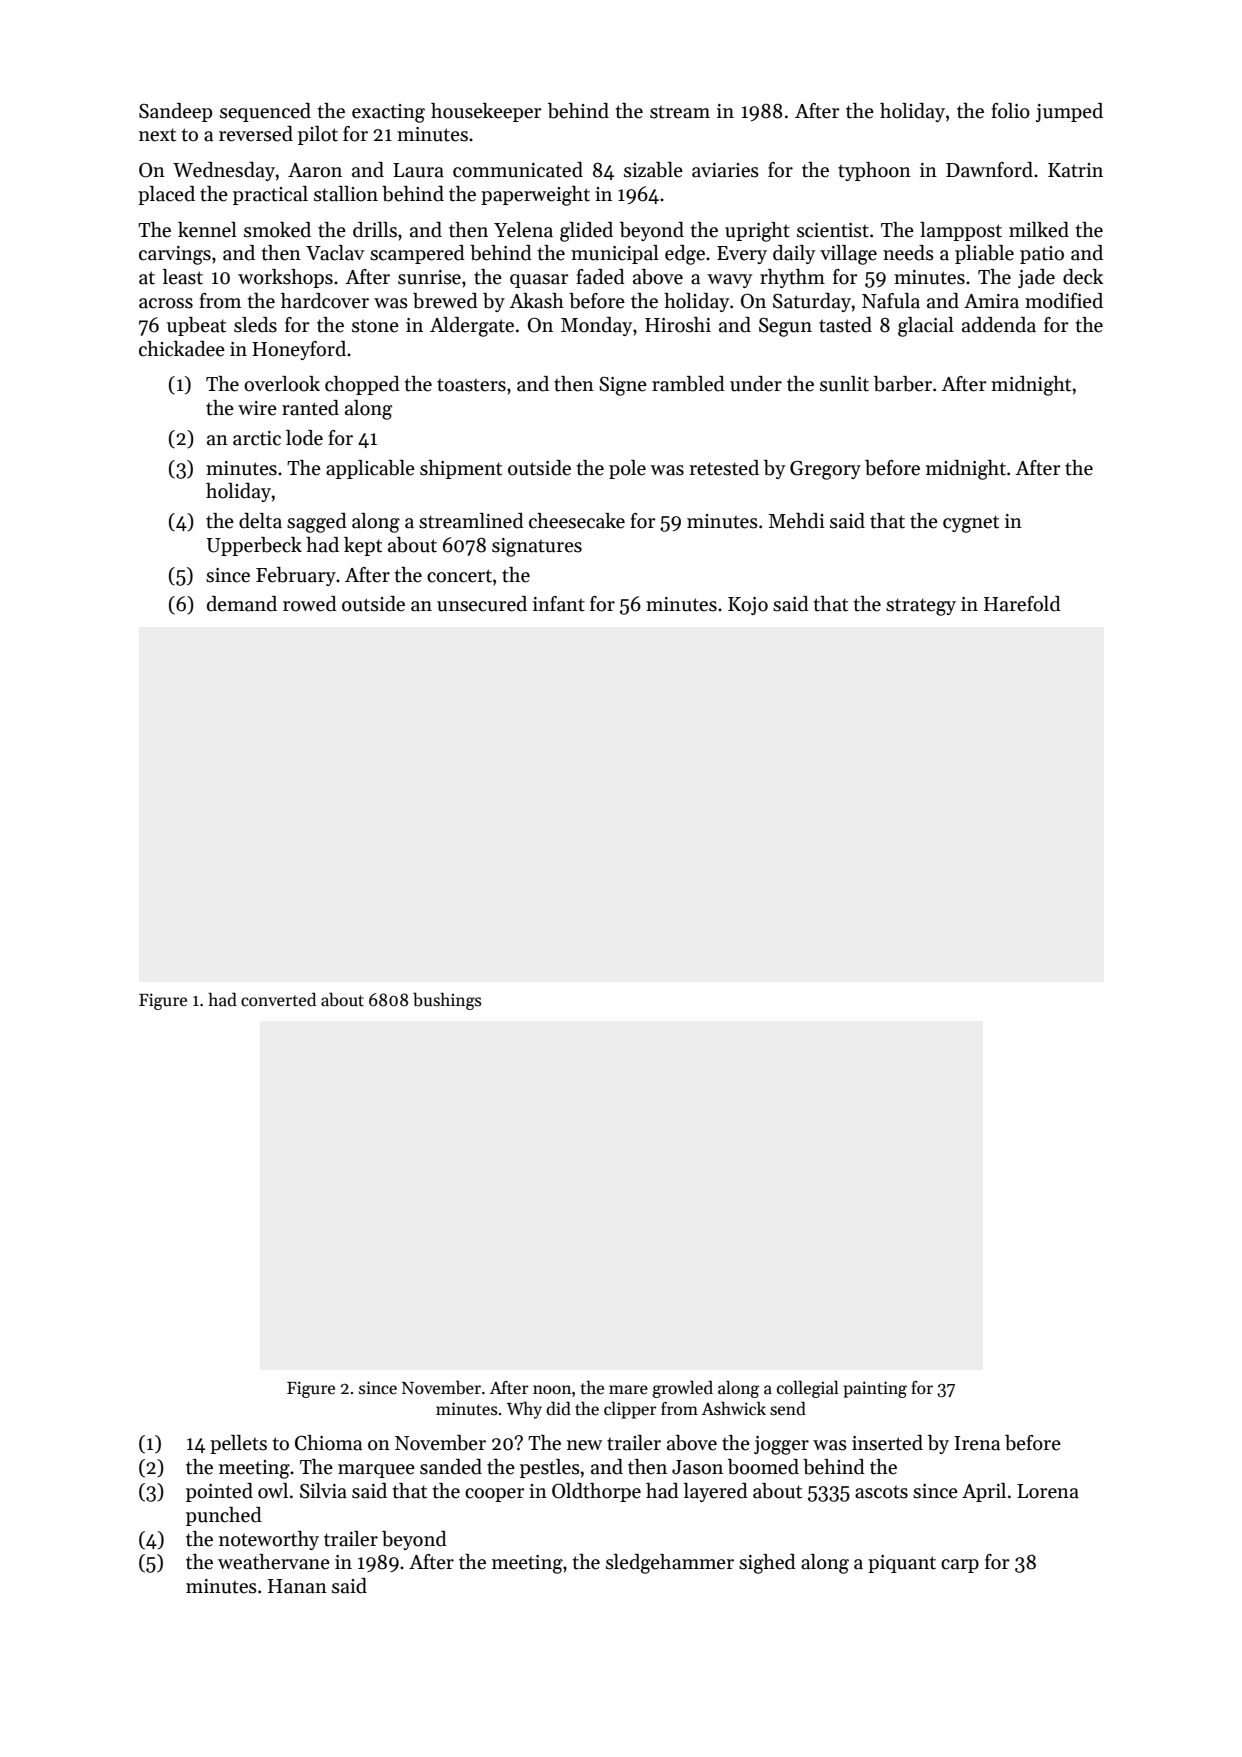 The height and width of the screenshot is (1757, 1242). Describe the element at coordinates (447, 1001) in the screenshot. I see `bushings` at that location.
